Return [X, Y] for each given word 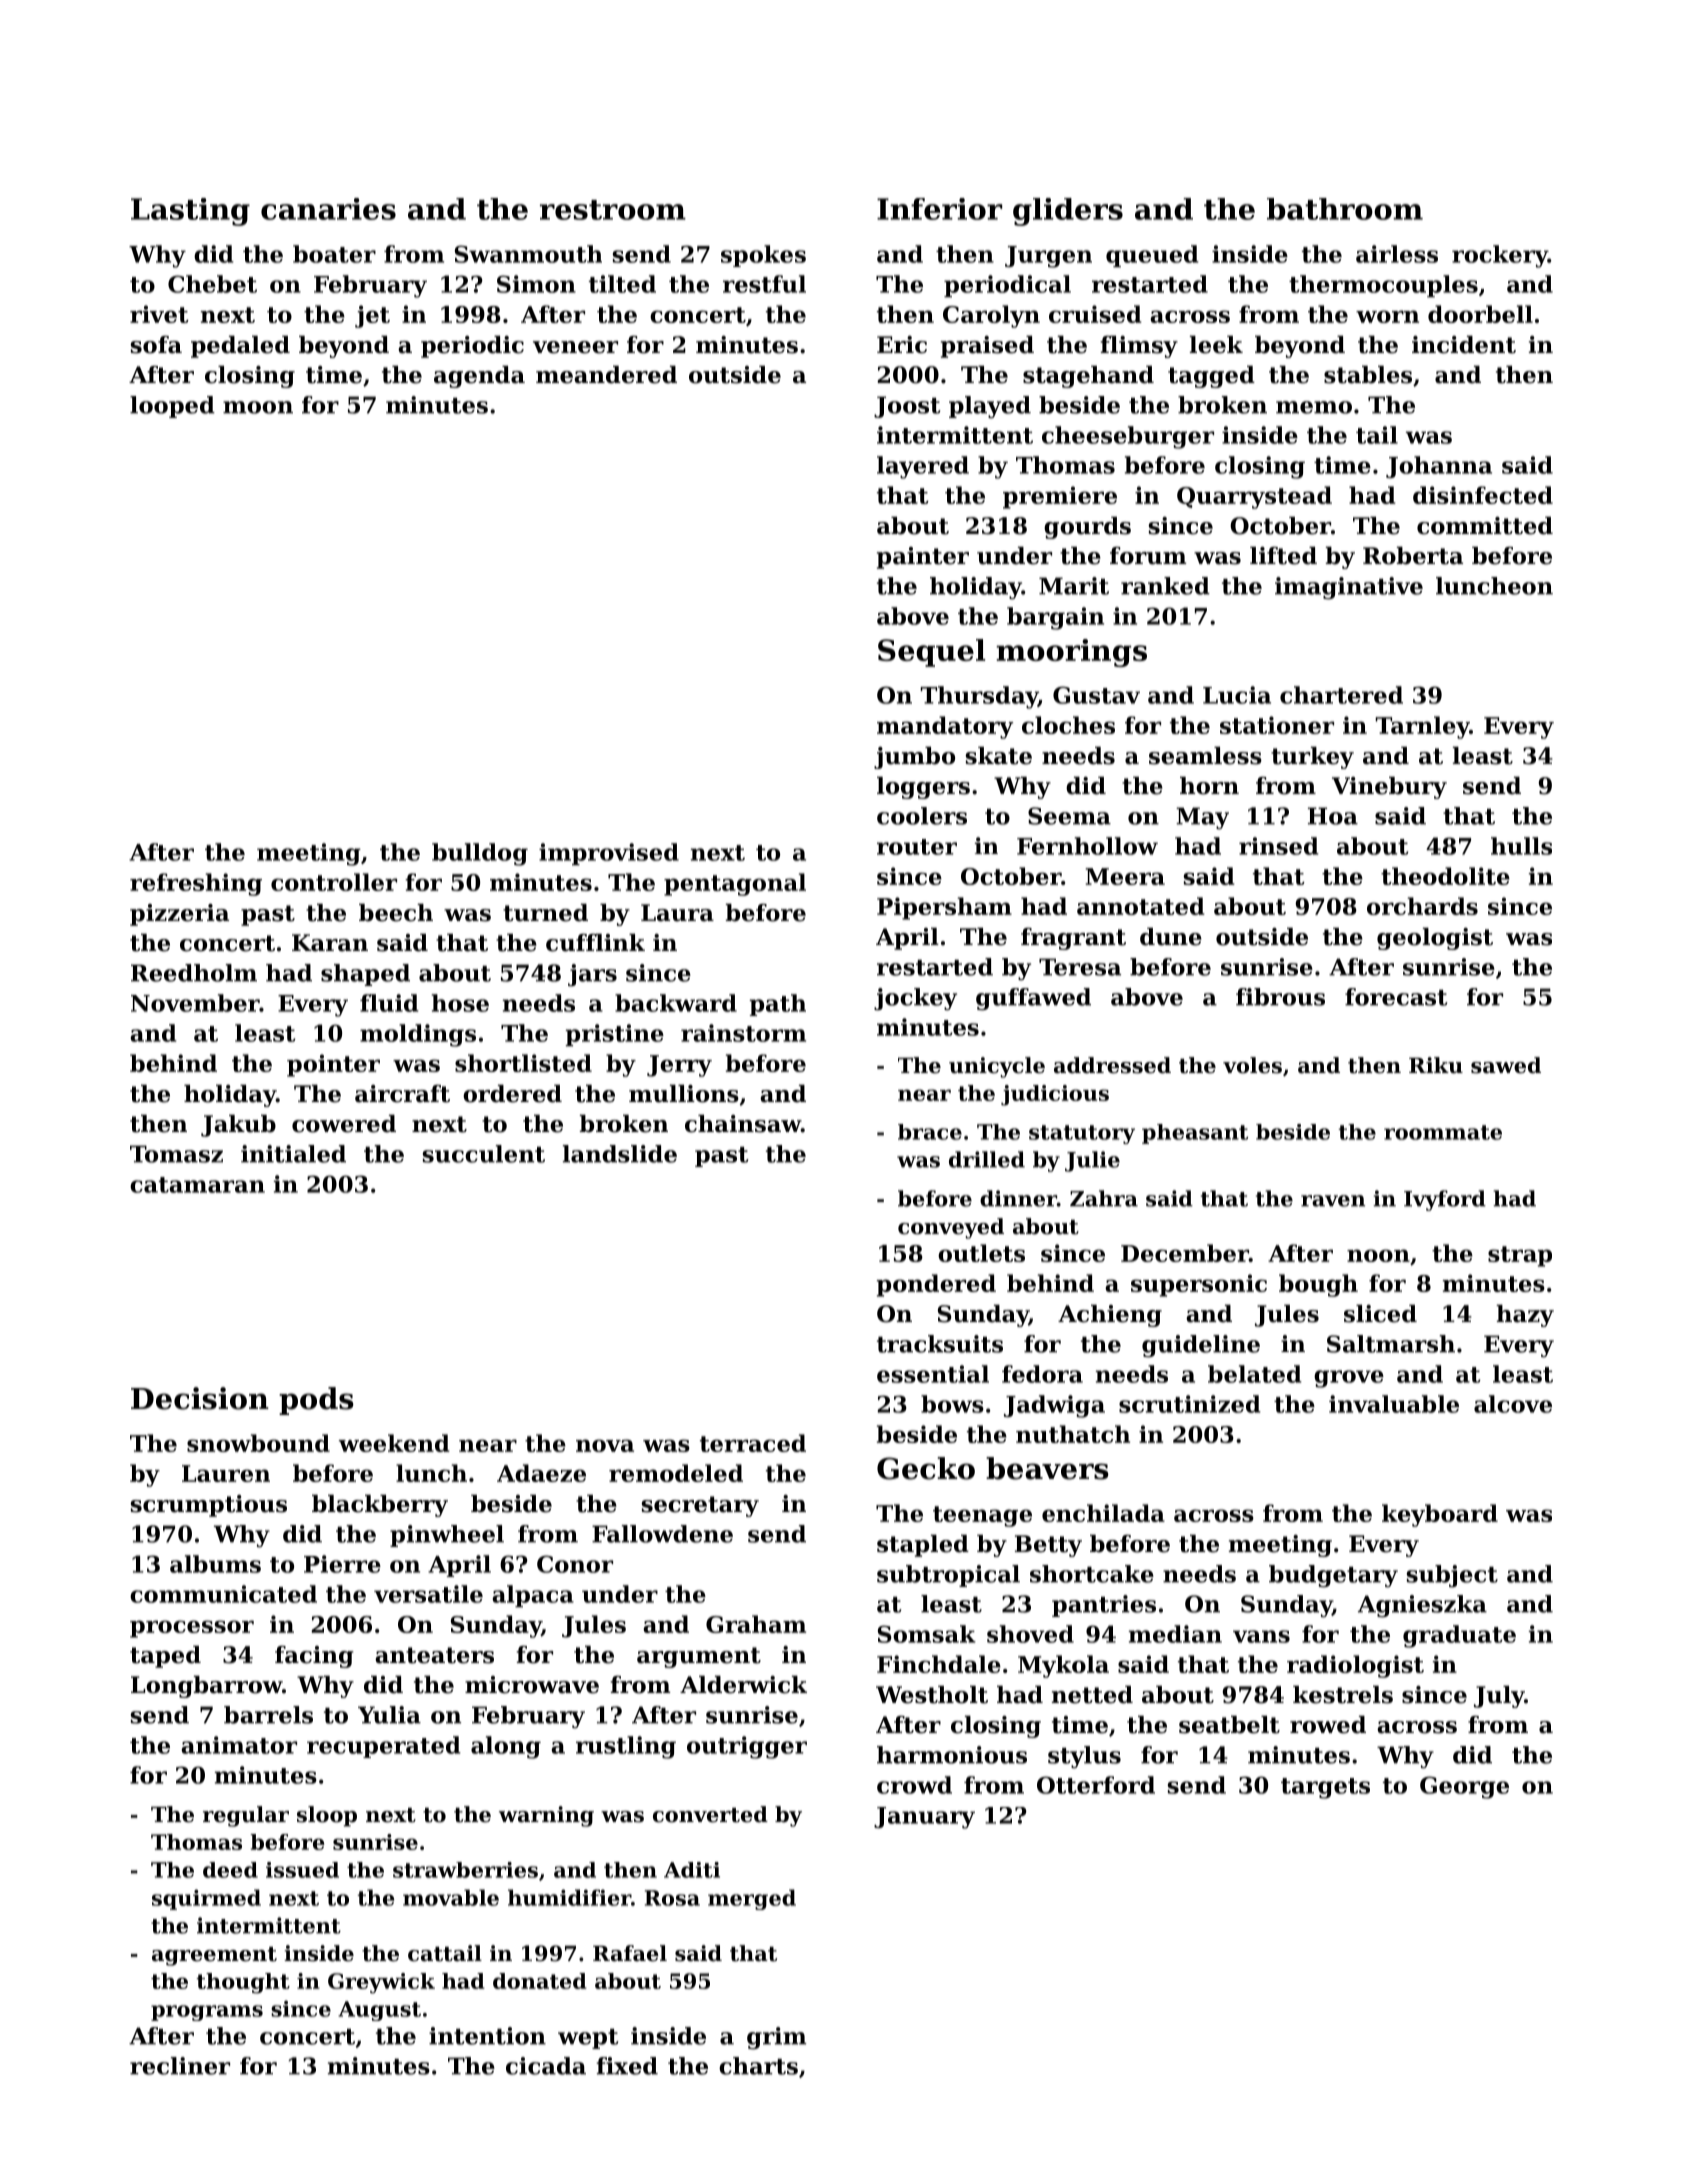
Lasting [190, 212]
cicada [546, 2066]
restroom [613, 210]
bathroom [1345, 209]
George [1464, 1787]
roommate [1443, 1132]
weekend [394, 1443]
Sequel [931, 653]
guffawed [1033, 999]
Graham [756, 1624]
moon [258, 407]
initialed [293, 1154]
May [1202, 818]
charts [758, 2066]
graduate [1459, 1636]
